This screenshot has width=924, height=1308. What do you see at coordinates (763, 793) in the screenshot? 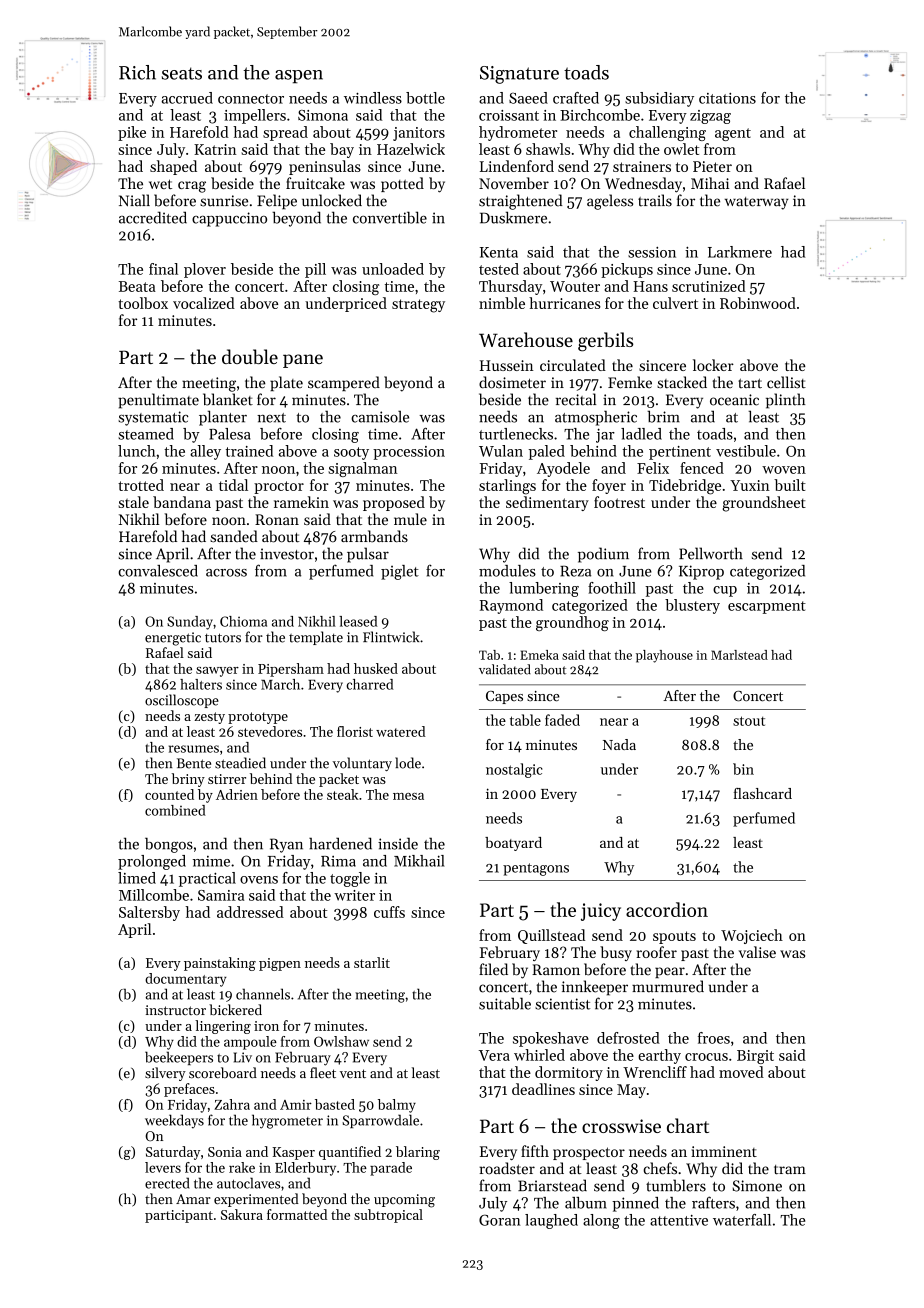
I see `flashcard` at bounding box center [763, 793].
